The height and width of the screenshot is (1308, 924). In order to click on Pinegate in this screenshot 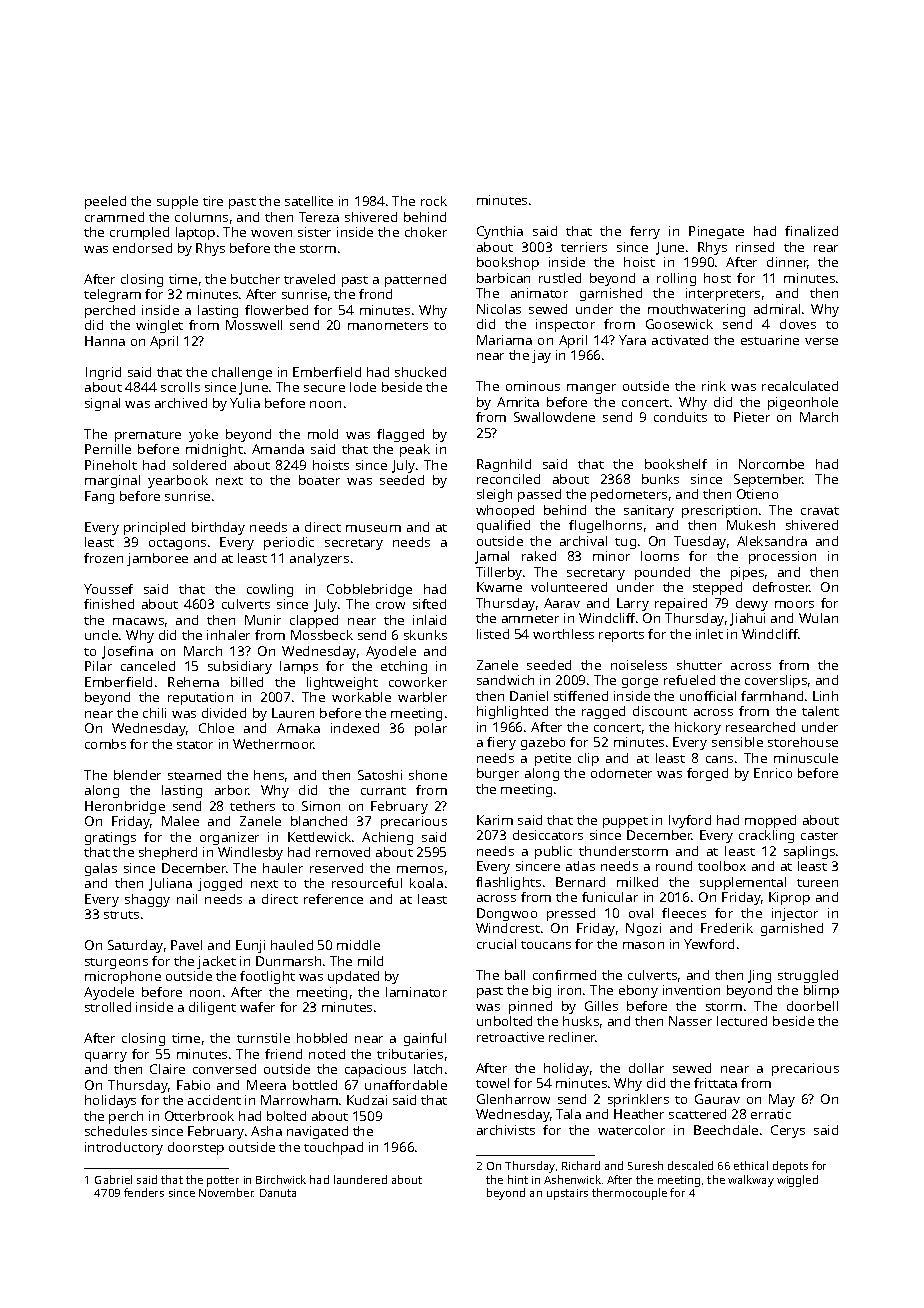, I will do `click(716, 232)`.
